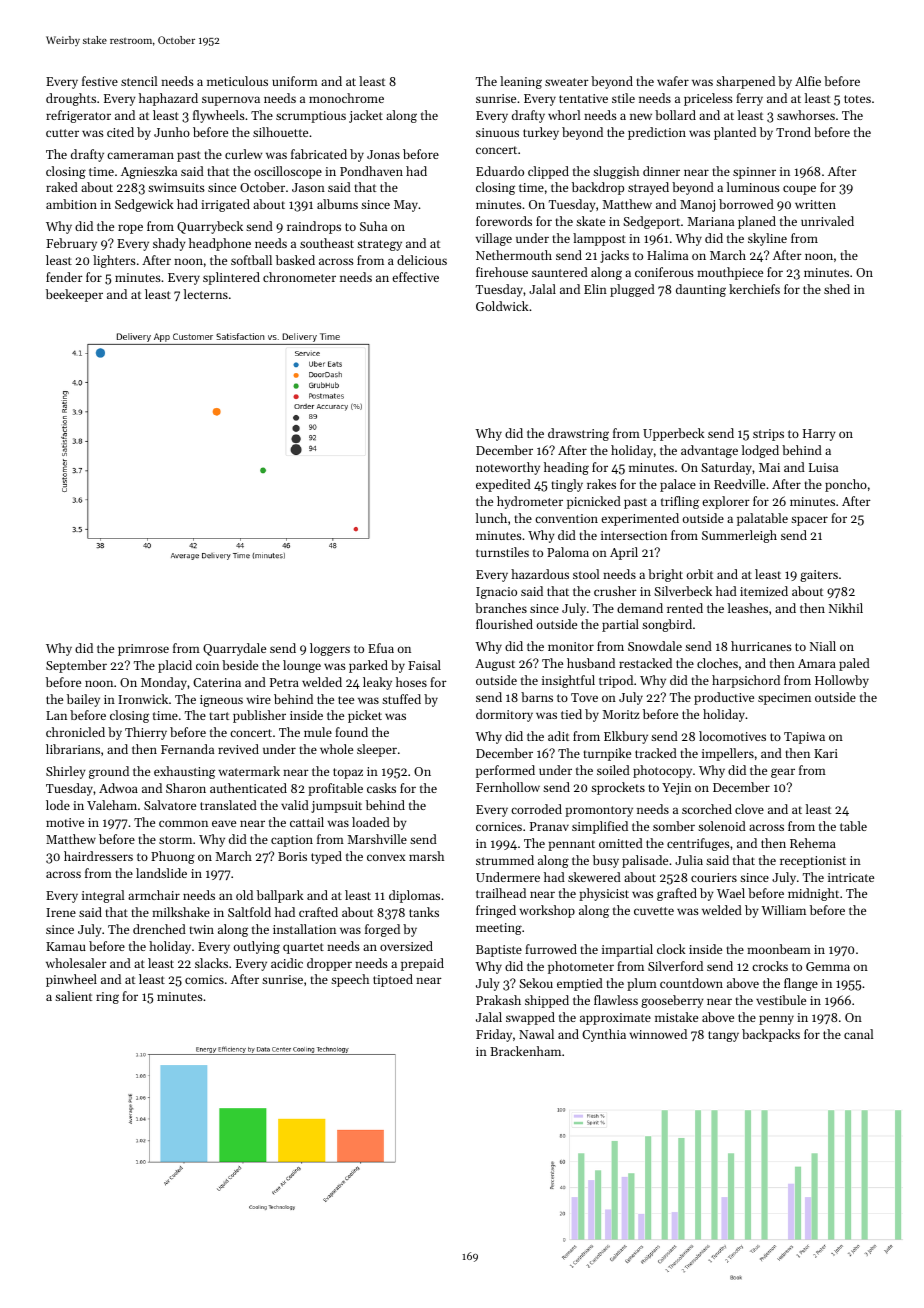 The height and width of the image is (1308, 924). What do you see at coordinates (657, 133) in the image?
I see `prediction` at bounding box center [657, 133].
